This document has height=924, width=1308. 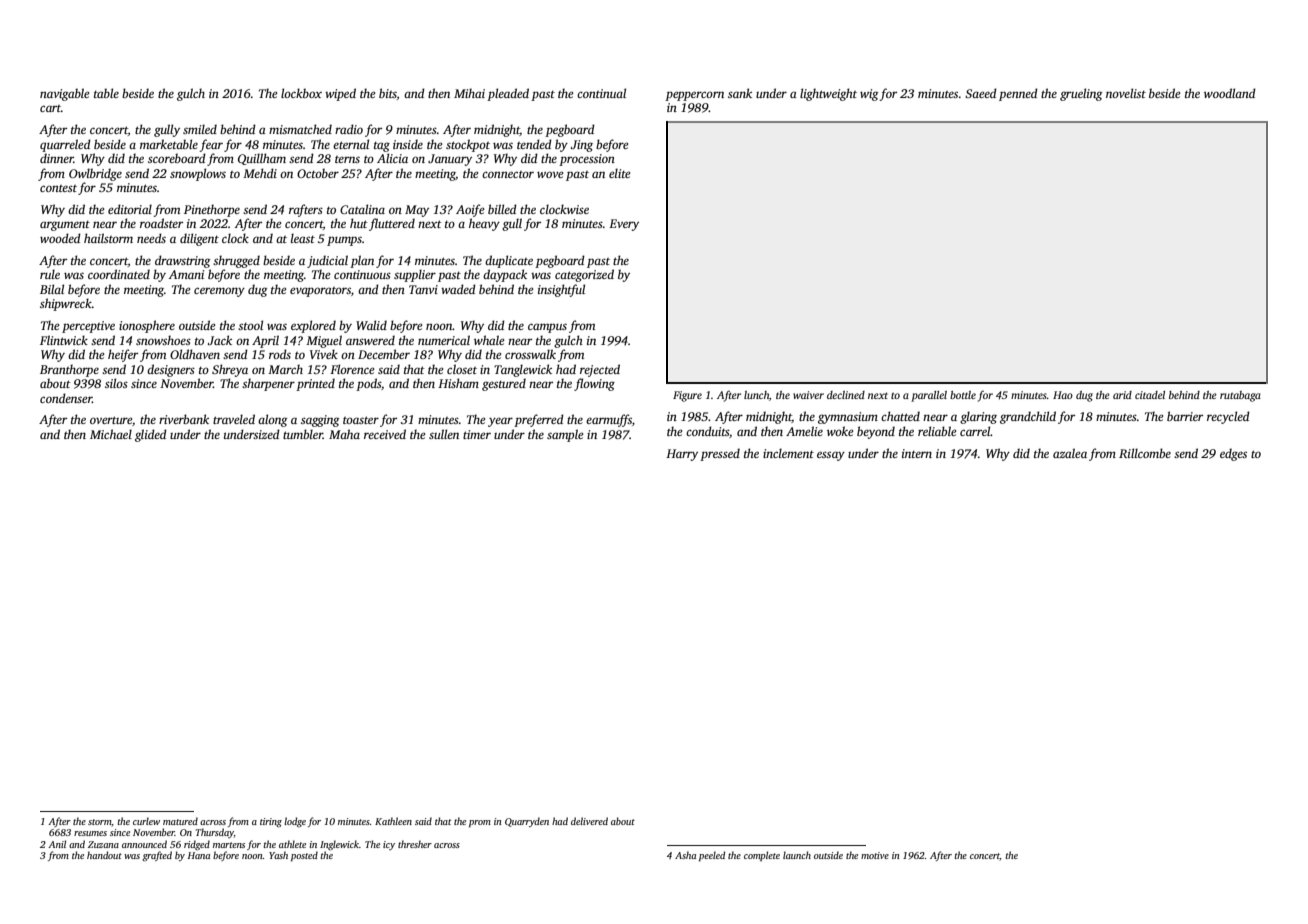 I want to click on Michael, so click(x=111, y=434).
